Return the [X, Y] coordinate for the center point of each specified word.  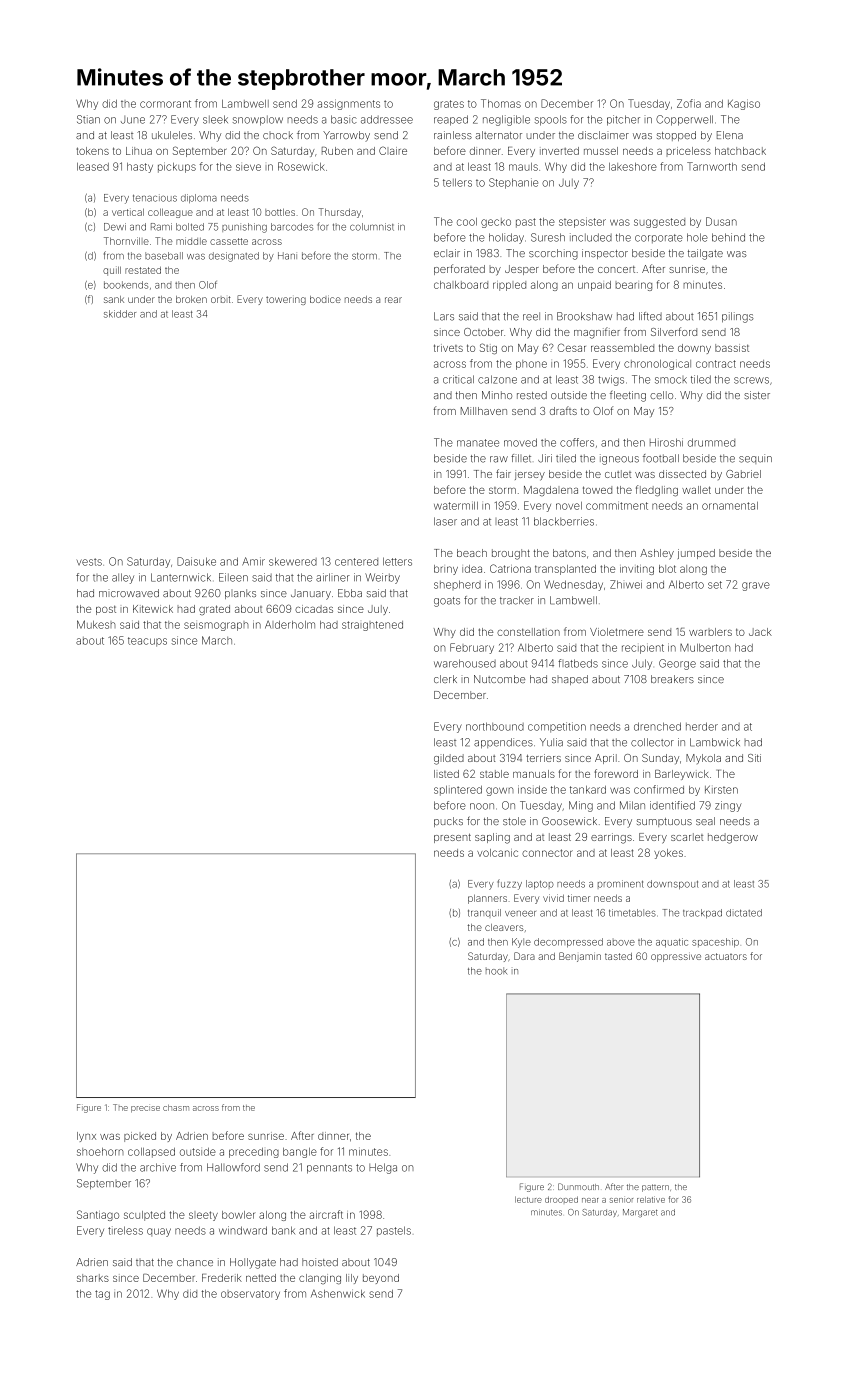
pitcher [623, 120]
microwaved [129, 593]
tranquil [484, 913]
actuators [726, 956]
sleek [215, 119]
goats [447, 602]
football [661, 458]
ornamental [730, 506]
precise [145, 1109]
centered [356, 562]
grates [449, 105]
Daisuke [196, 561]
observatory [250, 1295]
